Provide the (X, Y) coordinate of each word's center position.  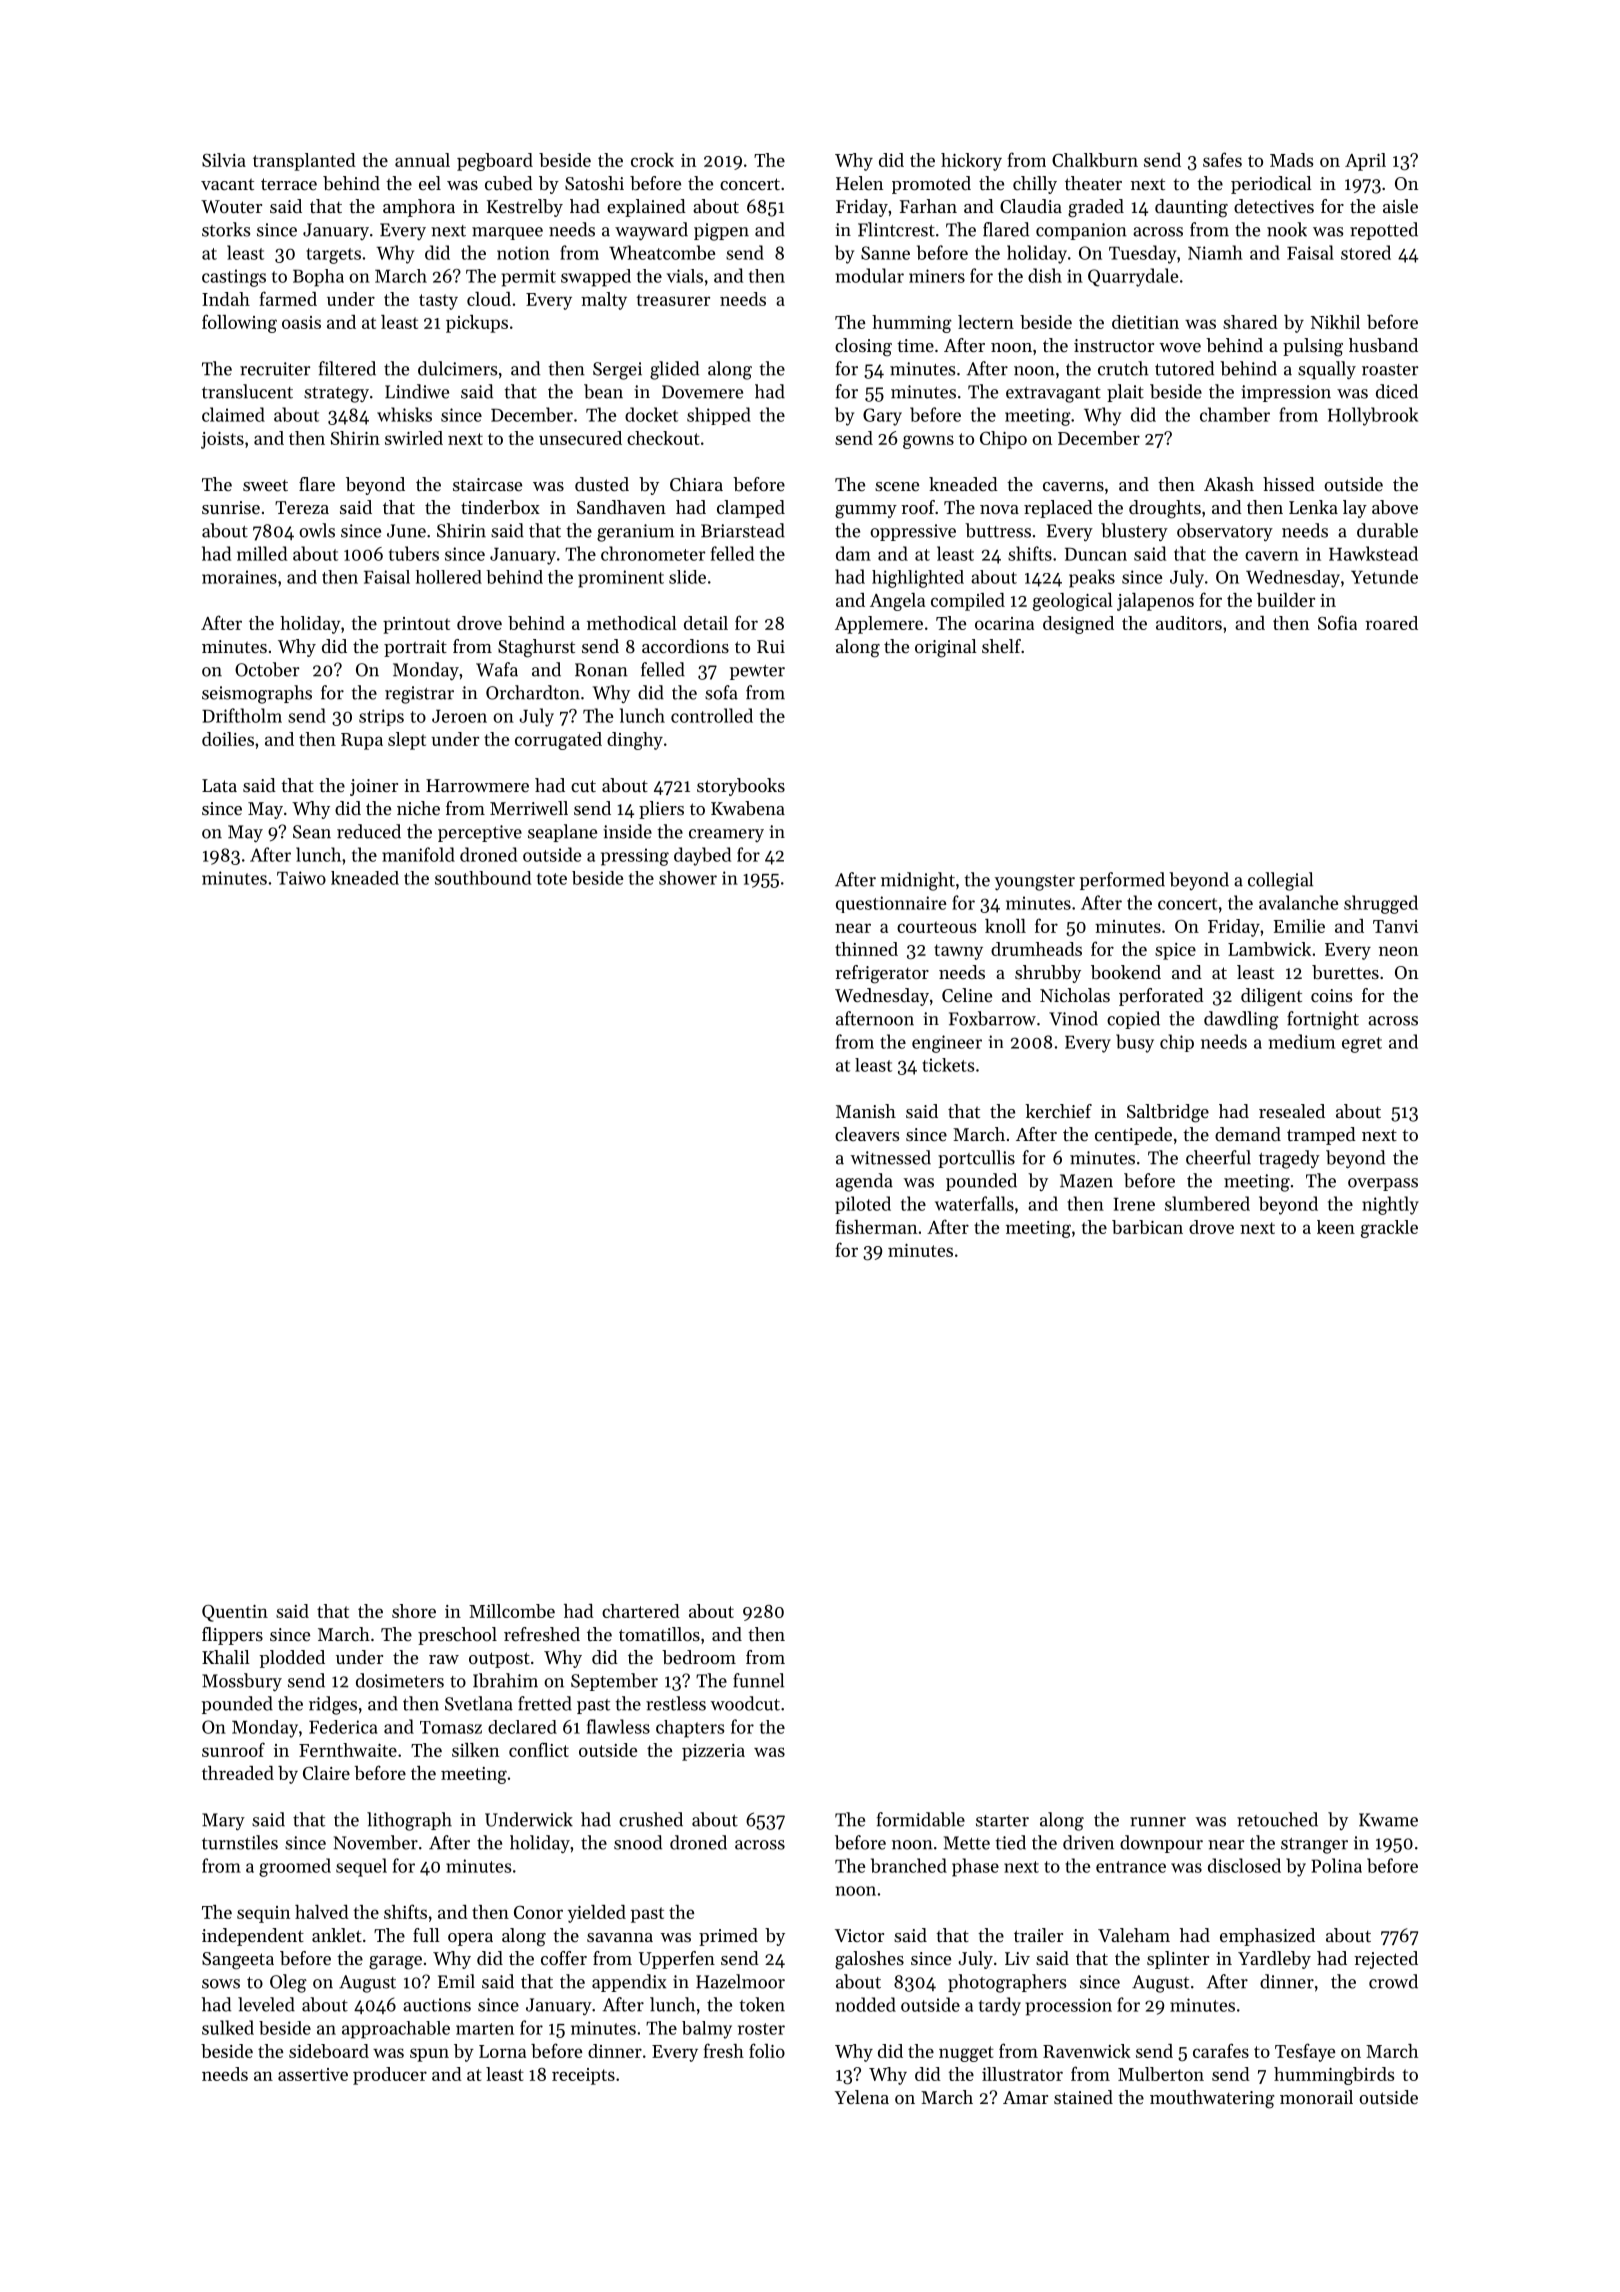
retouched (1277, 1819)
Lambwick (1269, 949)
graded (1096, 208)
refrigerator (882, 974)
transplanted (304, 162)
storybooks (741, 787)
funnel (758, 1680)
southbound (483, 878)
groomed (295, 1867)
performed (1122, 881)
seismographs (257, 694)
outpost (499, 1660)
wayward (651, 231)
